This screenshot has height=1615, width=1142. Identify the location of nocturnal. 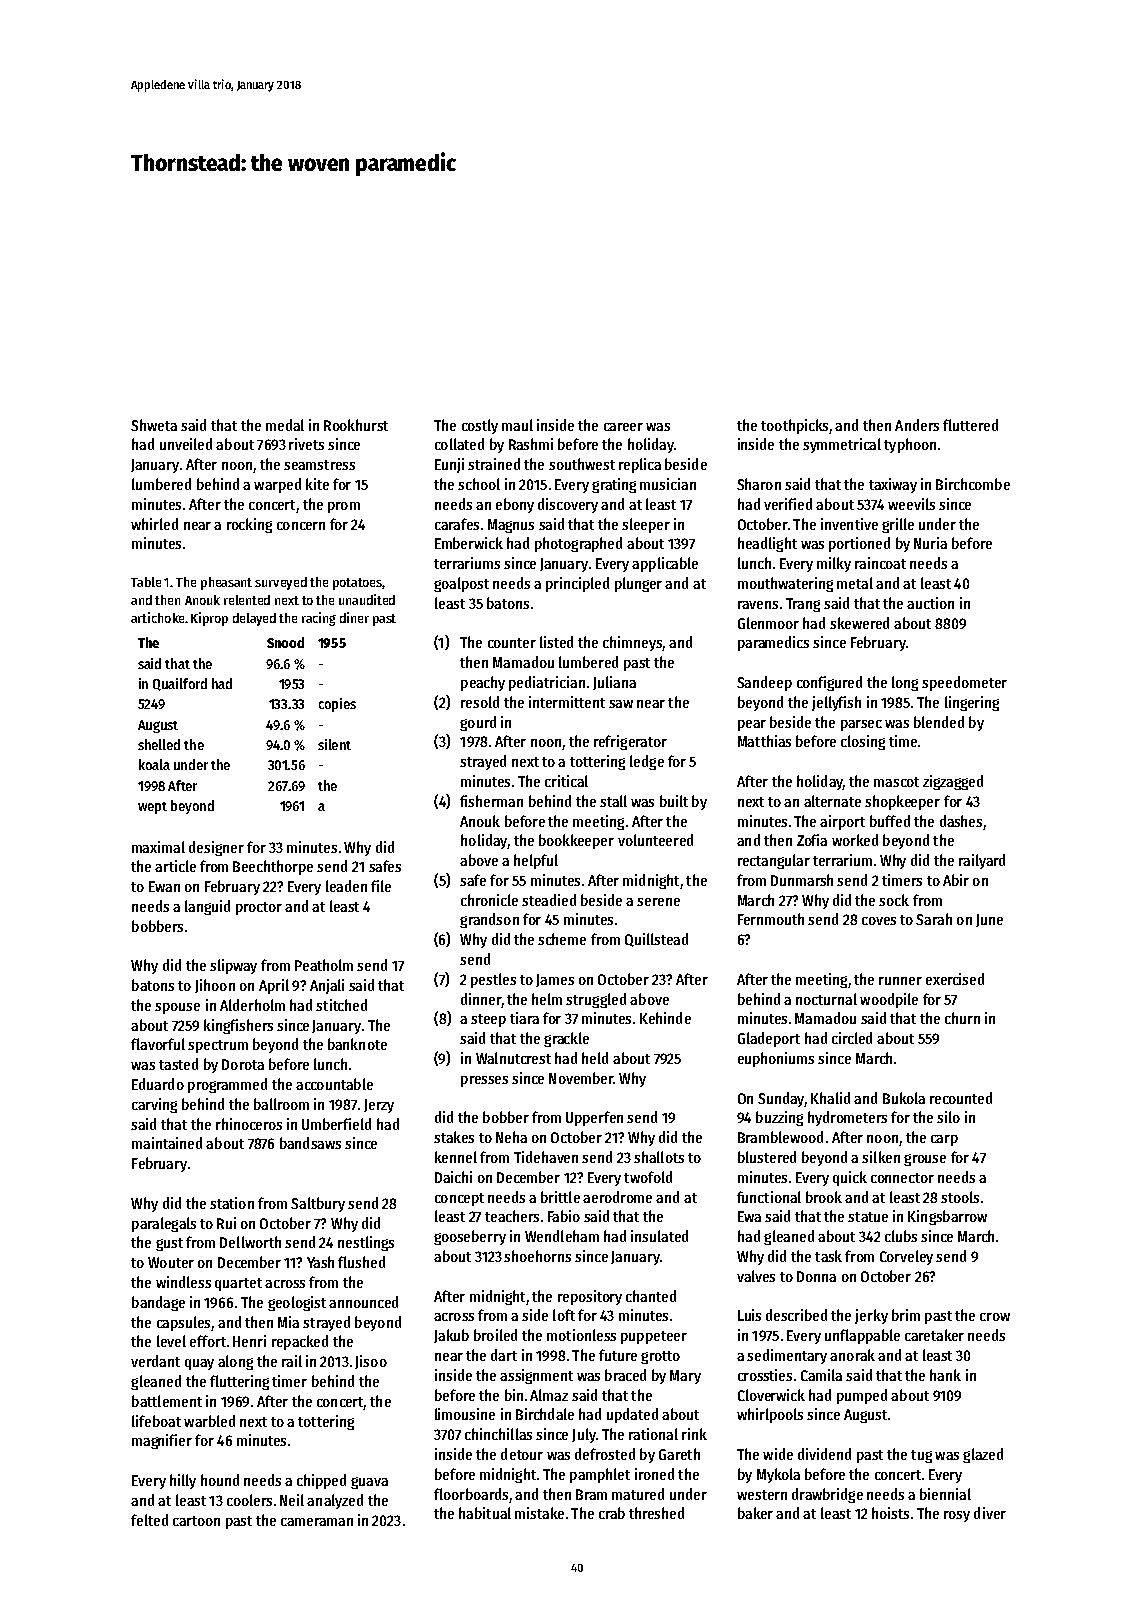
(826, 999).
